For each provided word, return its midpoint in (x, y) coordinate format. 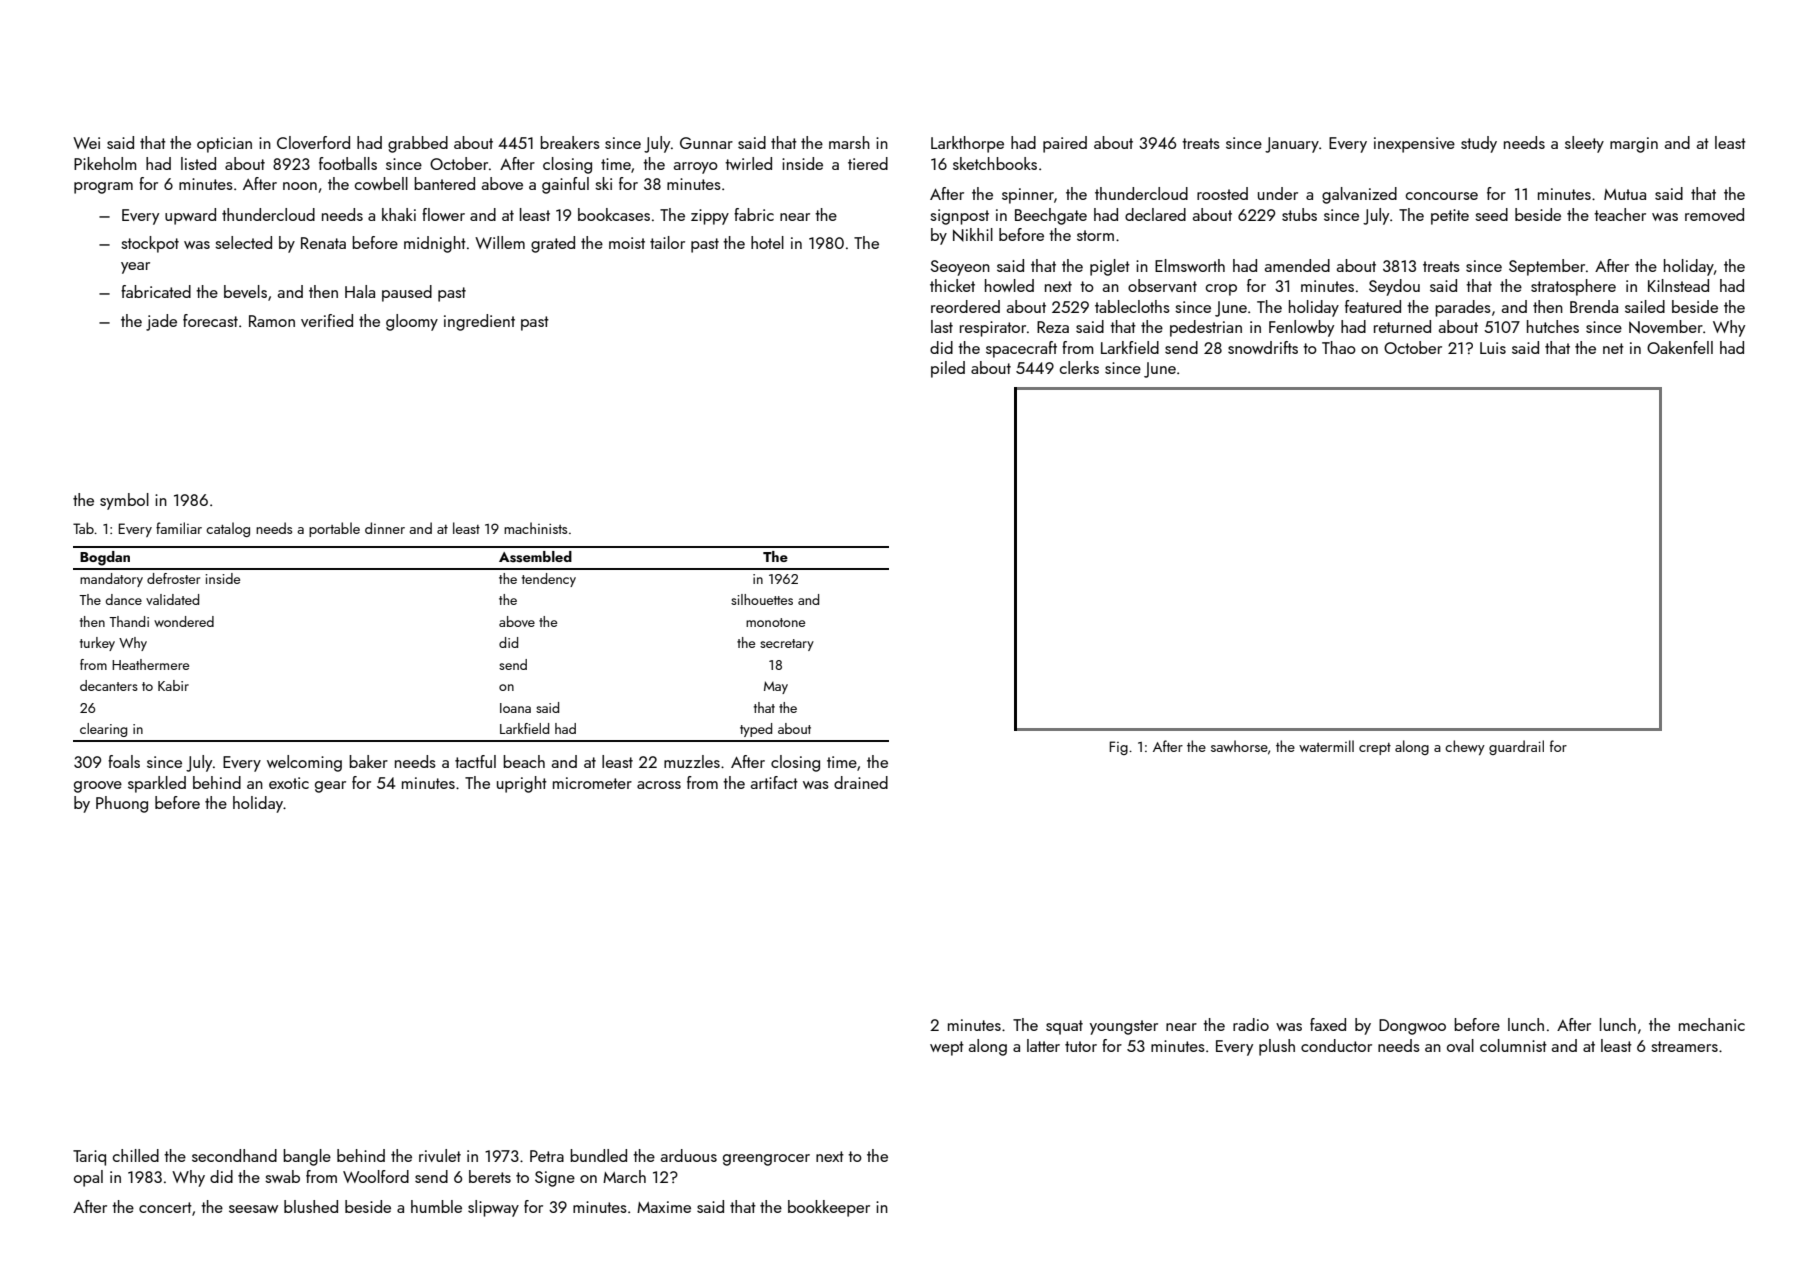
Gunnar (706, 143)
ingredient (479, 322)
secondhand (234, 1155)
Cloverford (313, 142)
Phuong (122, 804)
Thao (1339, 347)
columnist (1513, 1045)
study (1479, 144)
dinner (385, 528)
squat (1064, 1027)
